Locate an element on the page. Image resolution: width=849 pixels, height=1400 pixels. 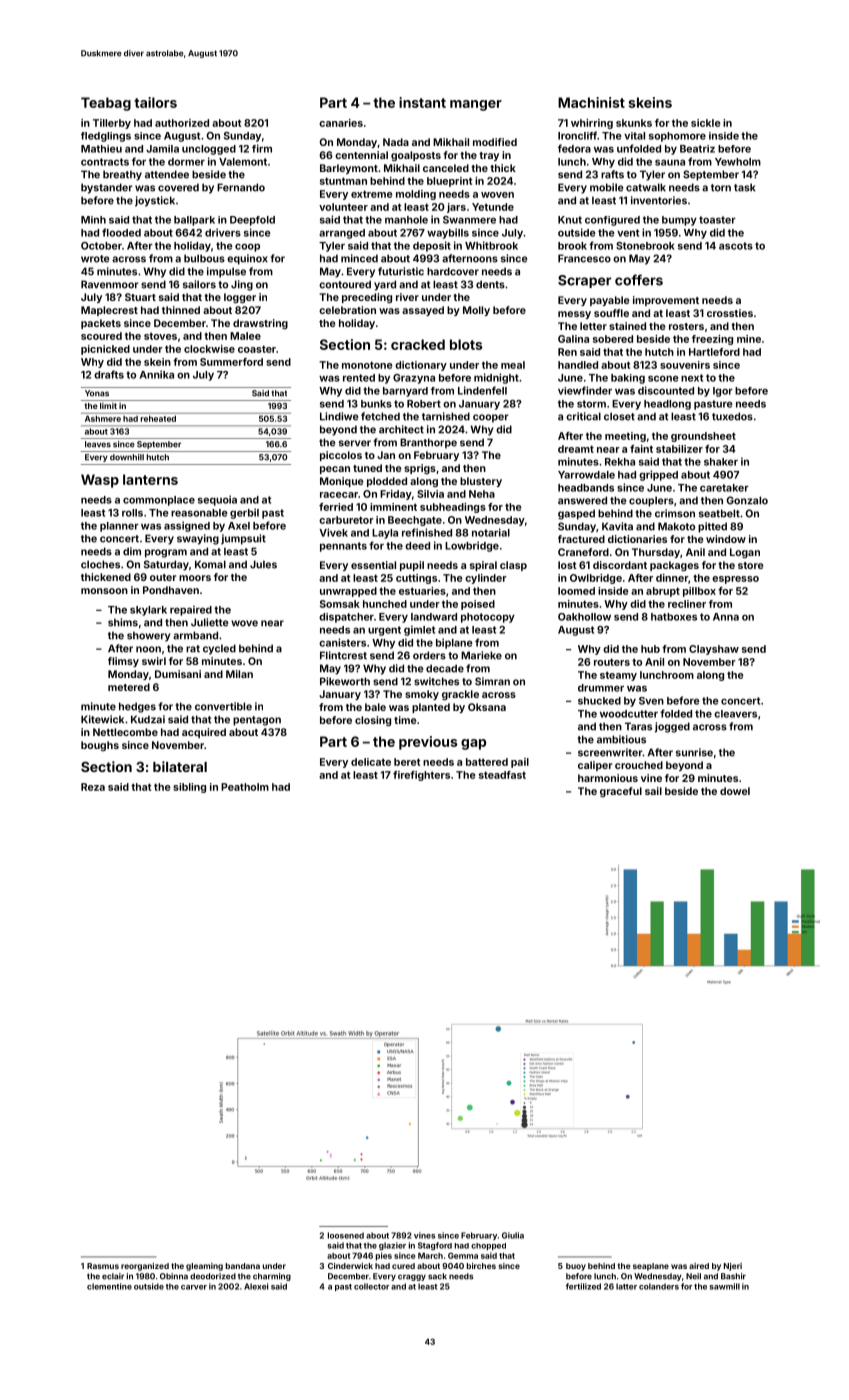
espresso is located at coordinates (735, 580).
